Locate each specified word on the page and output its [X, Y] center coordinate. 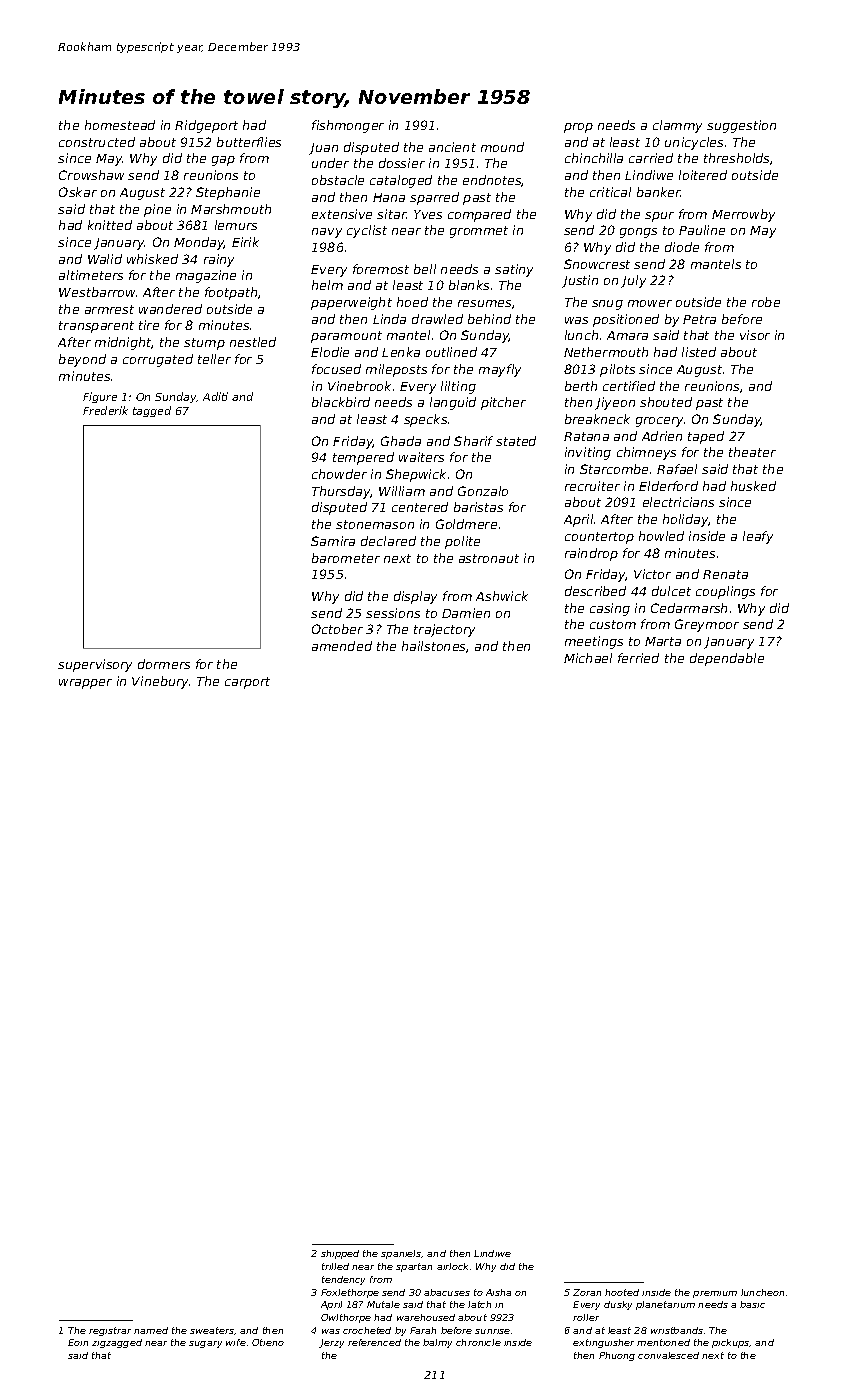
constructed [97, 142]
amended [342, 646]
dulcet [671, 591]
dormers [164, 664]
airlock [452, 1266]
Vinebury [160, 682]
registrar [110, 1331]
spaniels [401, 1254]
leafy [758, 537]
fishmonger [348, 126]
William [402, 491]
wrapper [85, 684]
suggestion [741, 126]
